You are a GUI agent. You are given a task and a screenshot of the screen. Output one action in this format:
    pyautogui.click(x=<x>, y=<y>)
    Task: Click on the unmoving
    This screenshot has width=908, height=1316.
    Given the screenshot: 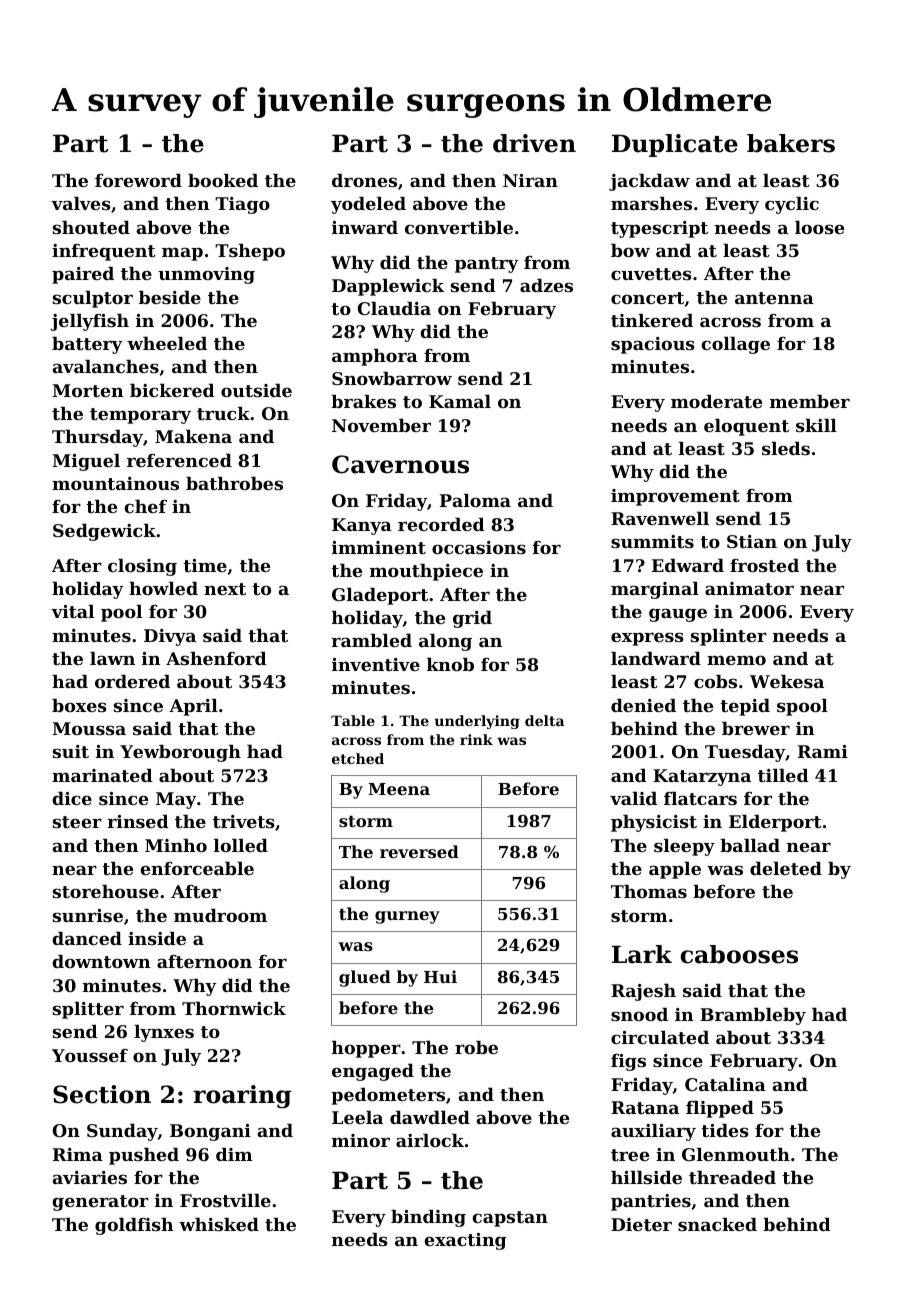 What is the action you would take?
    pyautogui.click(x=206, y=275)
